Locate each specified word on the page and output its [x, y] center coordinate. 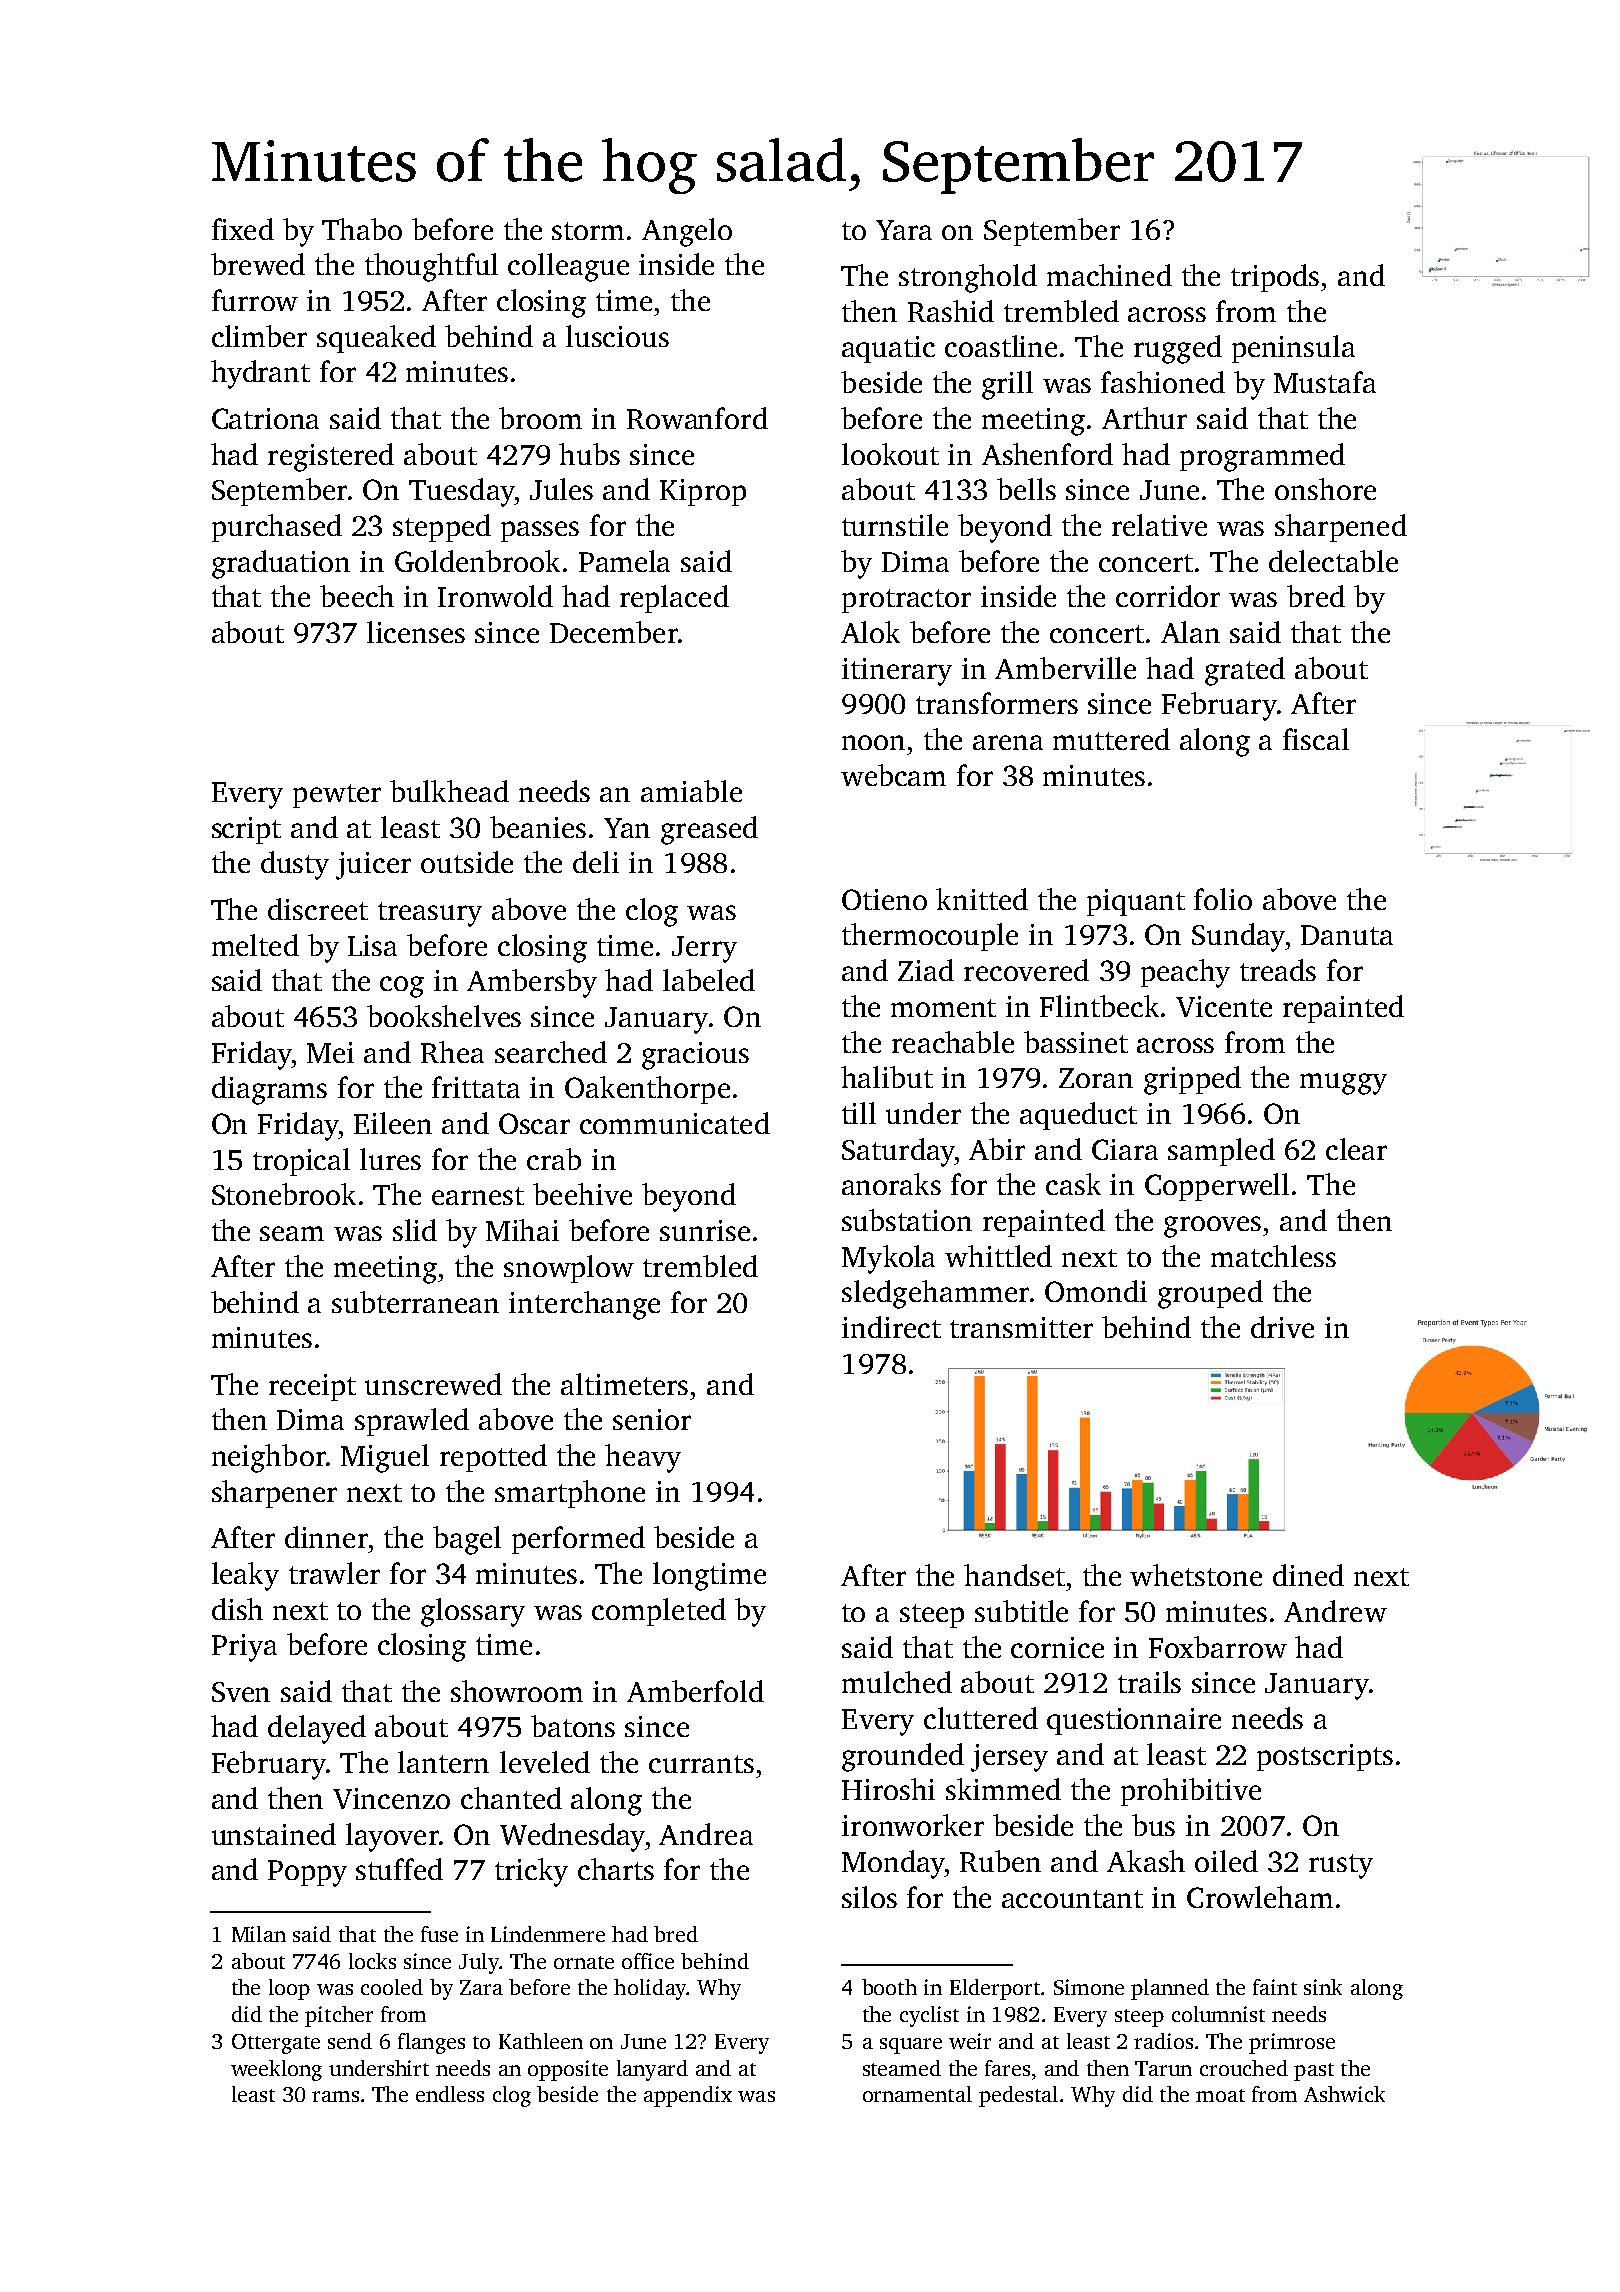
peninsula [1293, 349]
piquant [1136, 902]
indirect [891, 1327]
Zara [481, 1987]
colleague [568, 267]
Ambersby [532, 983]
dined [1308, 1575]
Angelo [687, 232]
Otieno [884, 899]
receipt [312, 1387]
